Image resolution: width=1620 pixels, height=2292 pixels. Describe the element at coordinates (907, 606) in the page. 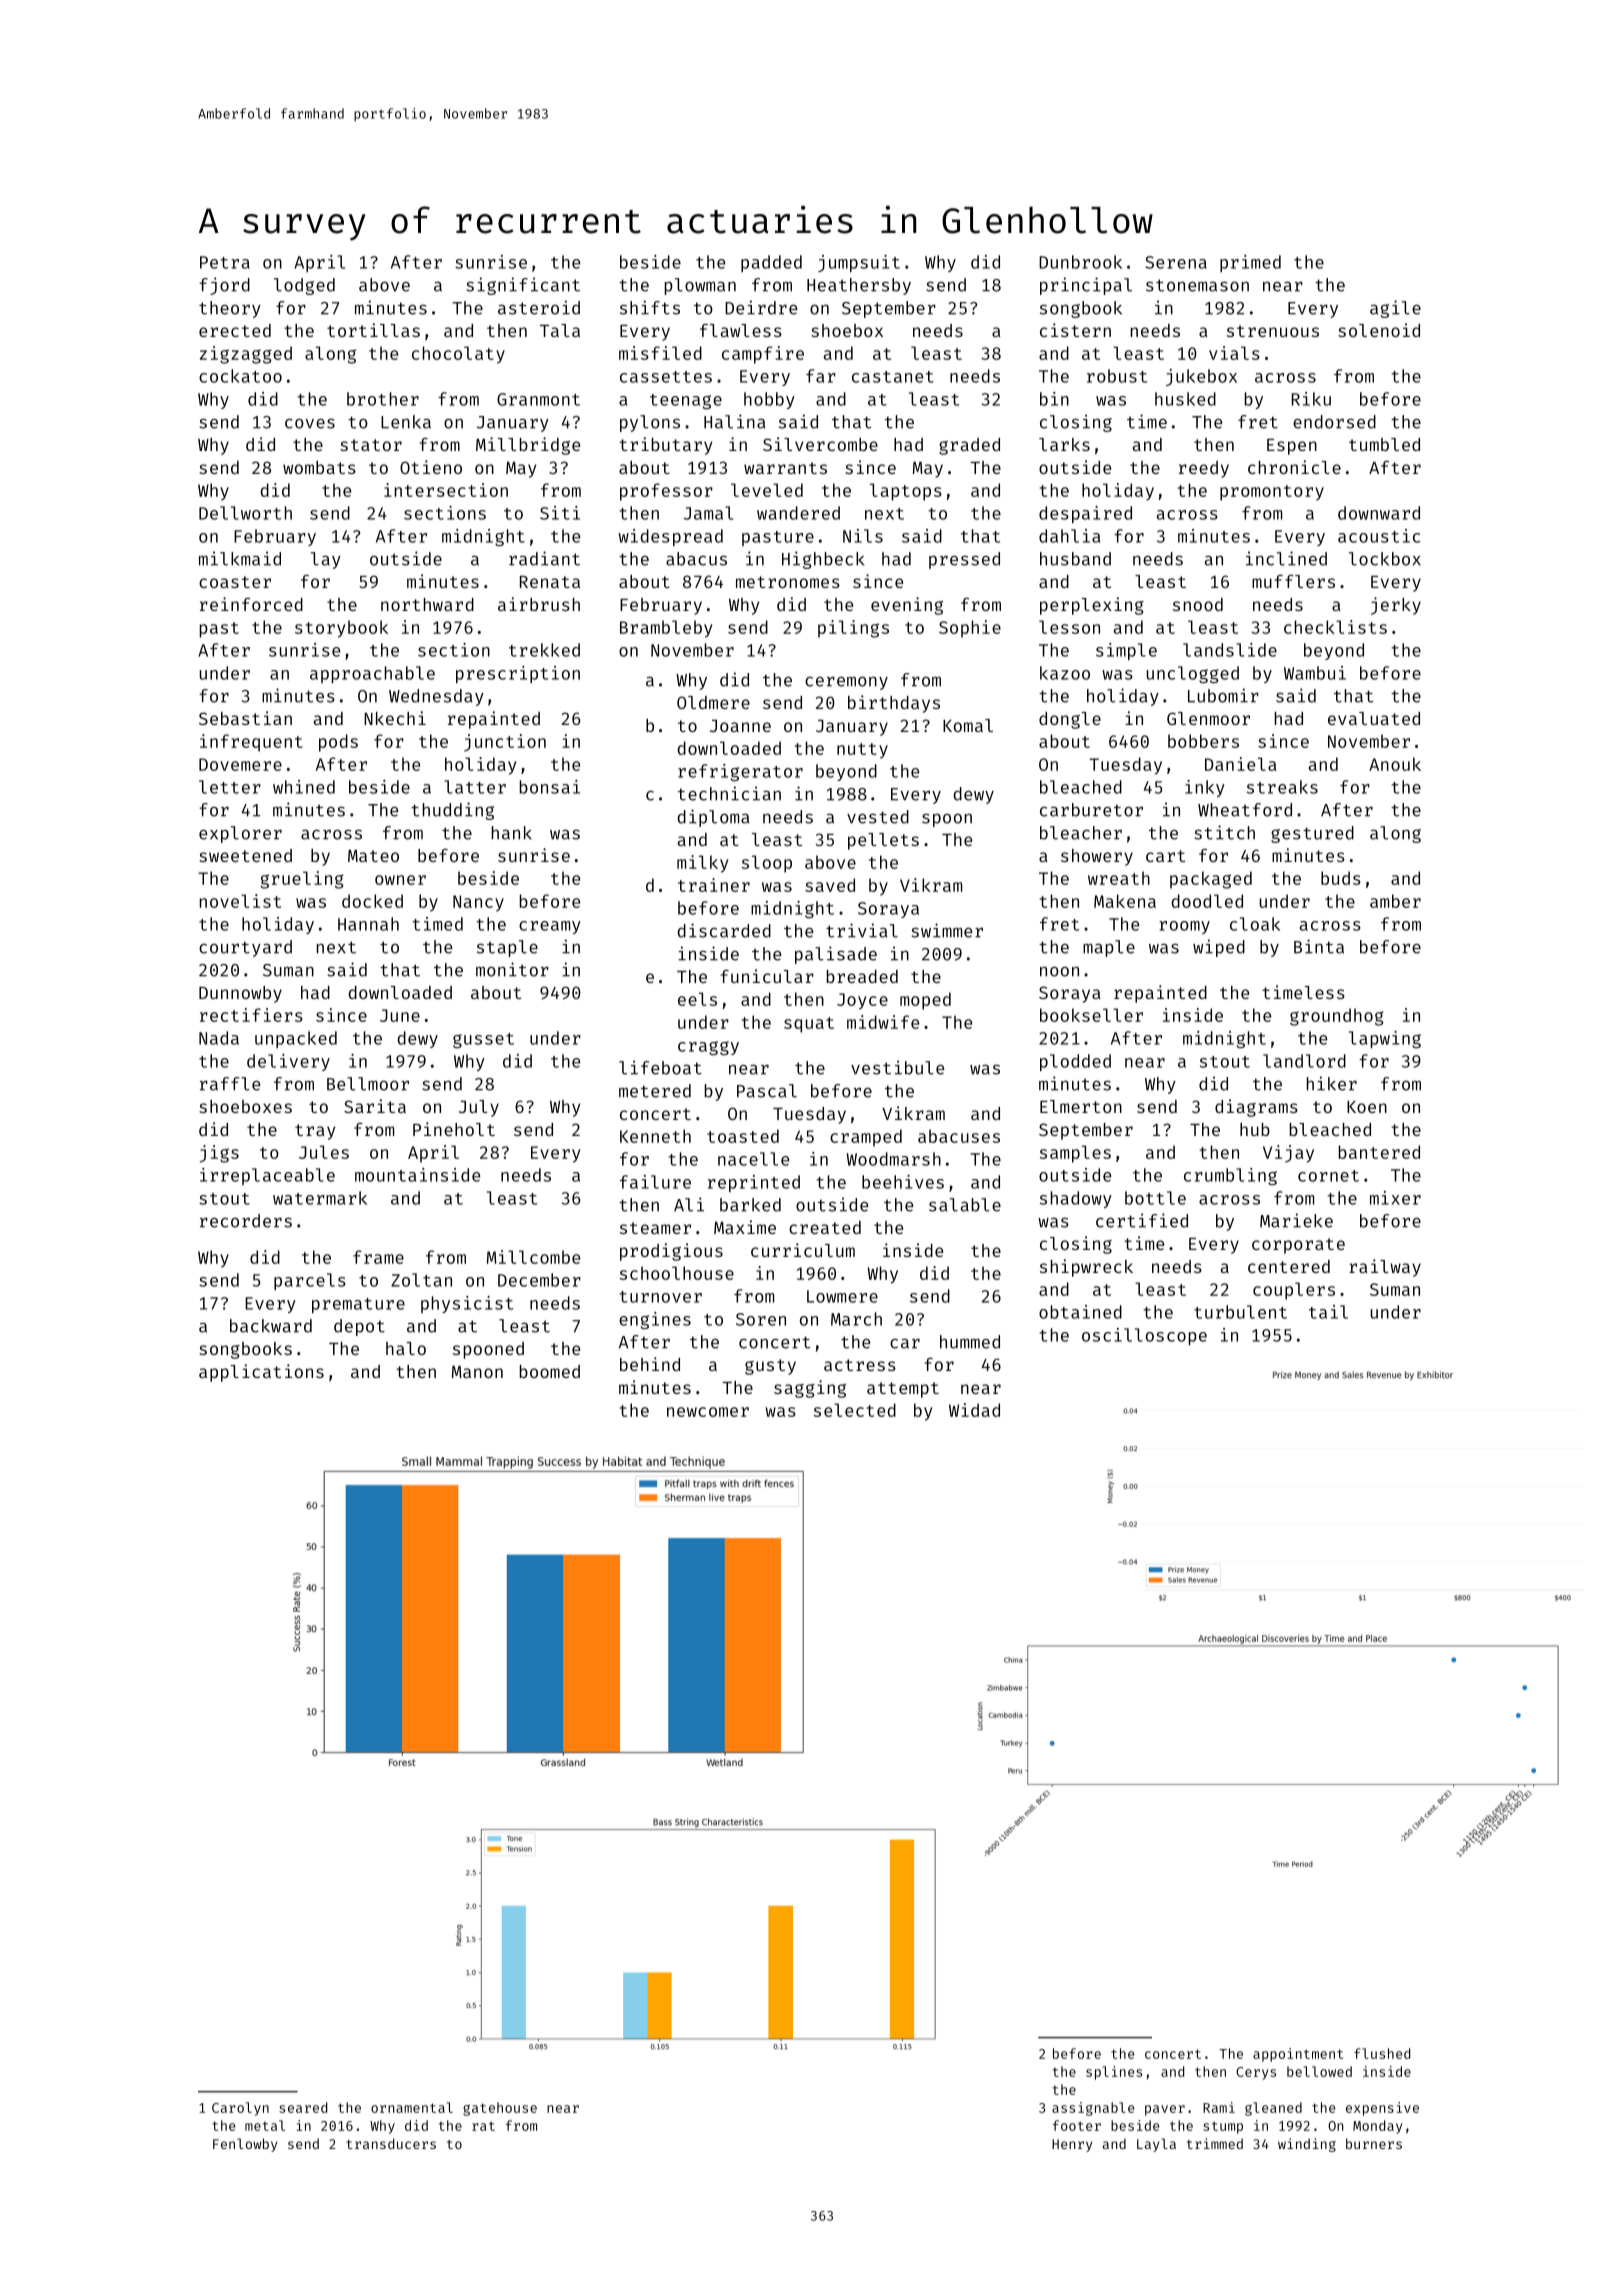

I see `evening` at that location.
